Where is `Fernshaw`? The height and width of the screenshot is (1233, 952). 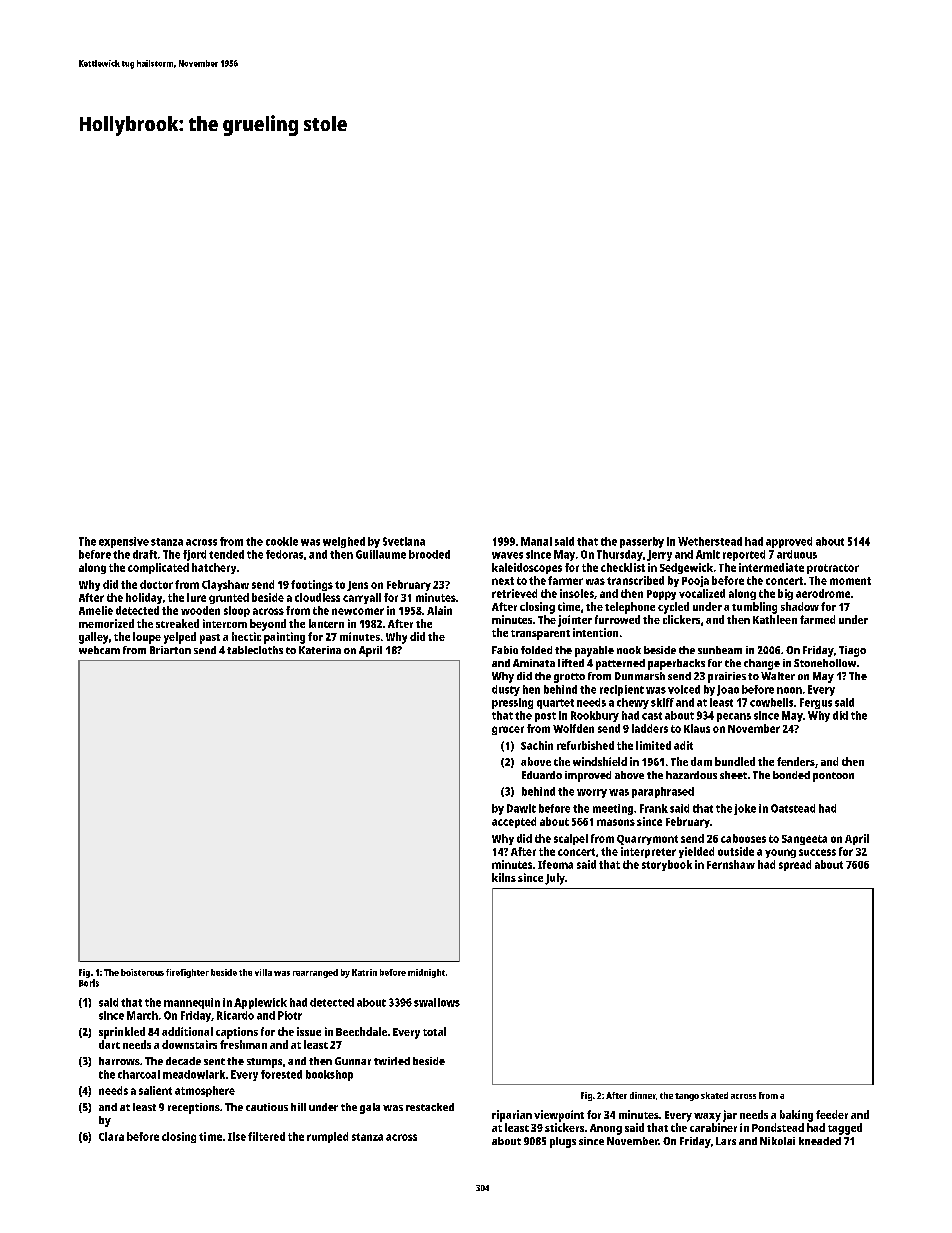
Fernshaw is located at coordinates (731, 864).
